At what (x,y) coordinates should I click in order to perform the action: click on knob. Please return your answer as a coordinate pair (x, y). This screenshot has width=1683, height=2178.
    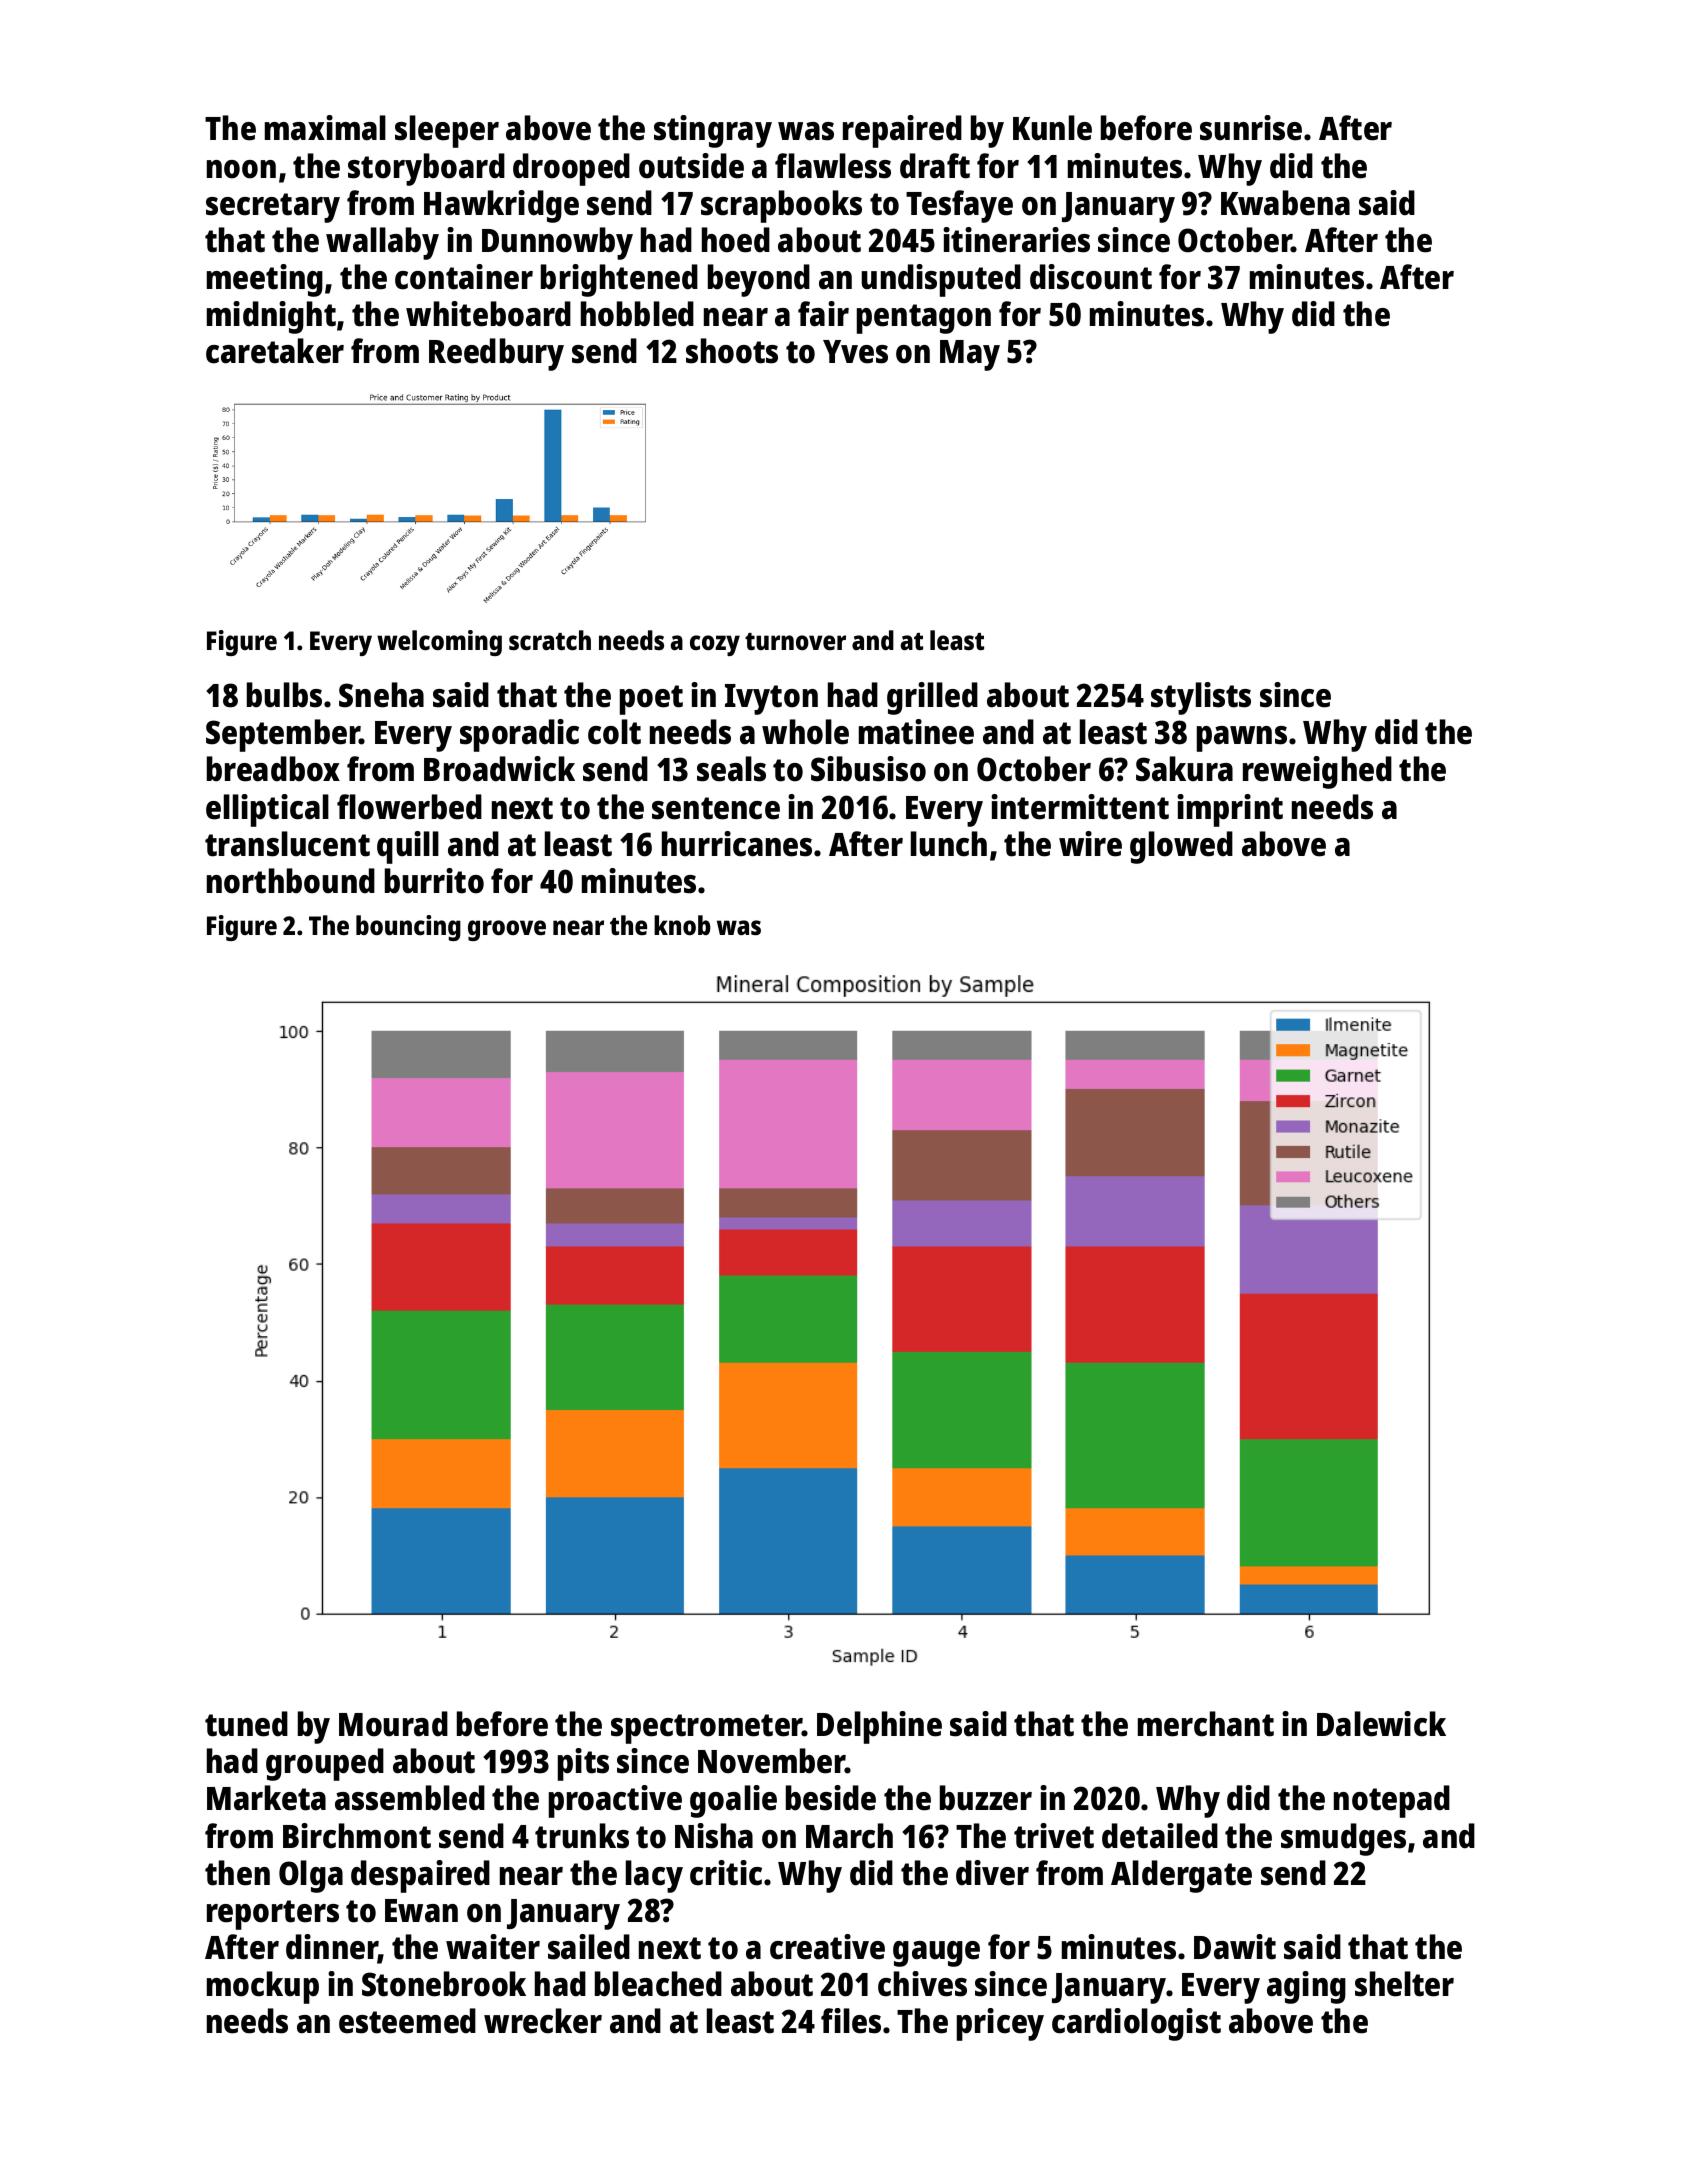
    Looking at the image, I should click on (682, 925).
